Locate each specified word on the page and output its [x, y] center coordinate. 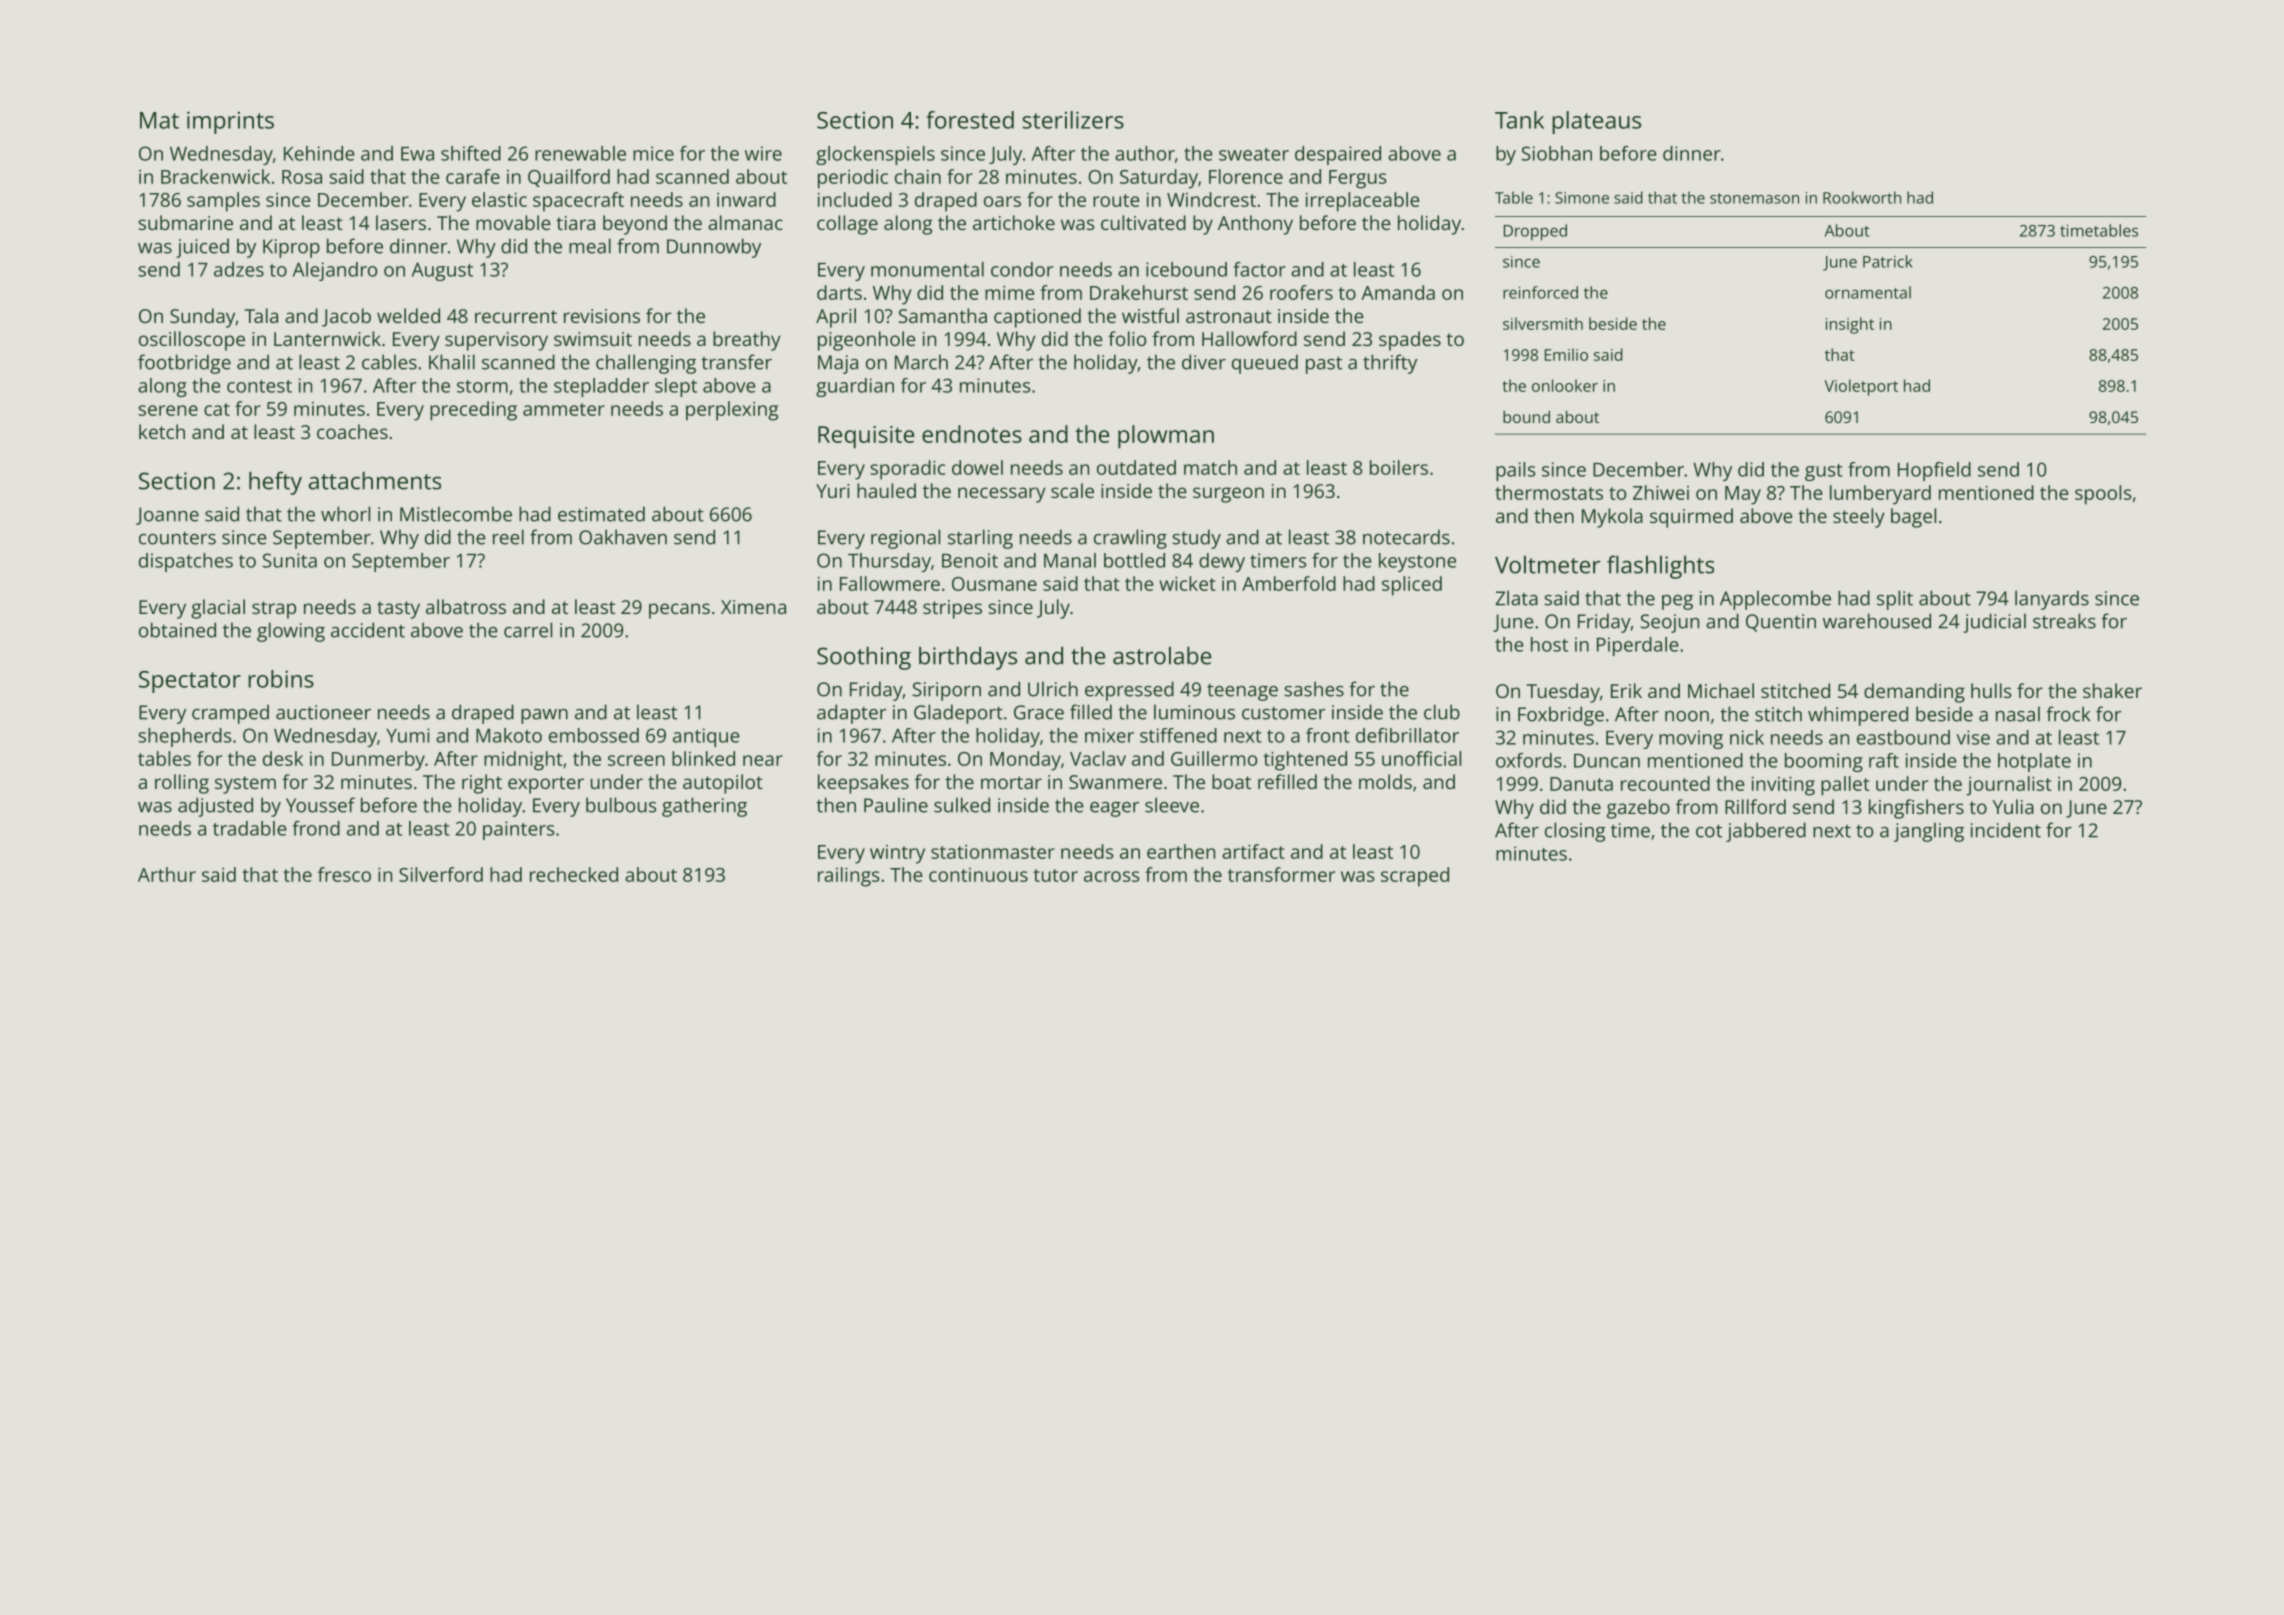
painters [518, 830]
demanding [1914, 693]
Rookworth [1862, 197]
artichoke [1014, 222]
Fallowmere [890, 583]
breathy [747, 341]
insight [1850, 325]
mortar [1011, 782]
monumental [927, 269]
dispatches [186, 562]
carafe [473, 176]
